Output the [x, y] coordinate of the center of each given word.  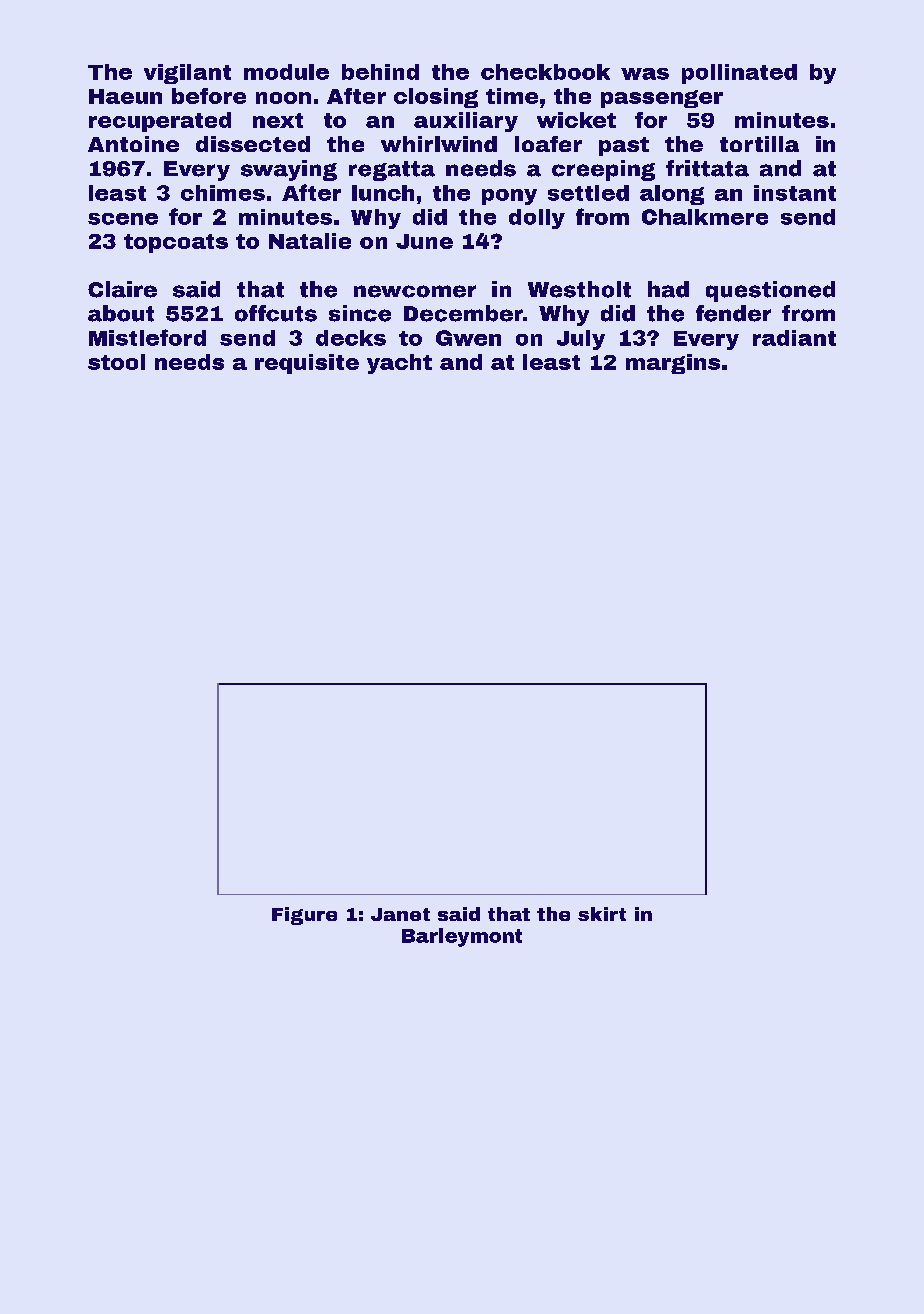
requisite [307, 364]
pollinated [739, 74]
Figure [304, 916]
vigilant [187, 74]
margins [673, 364]
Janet [400, 914]
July [581, 340]
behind [380, 72]
